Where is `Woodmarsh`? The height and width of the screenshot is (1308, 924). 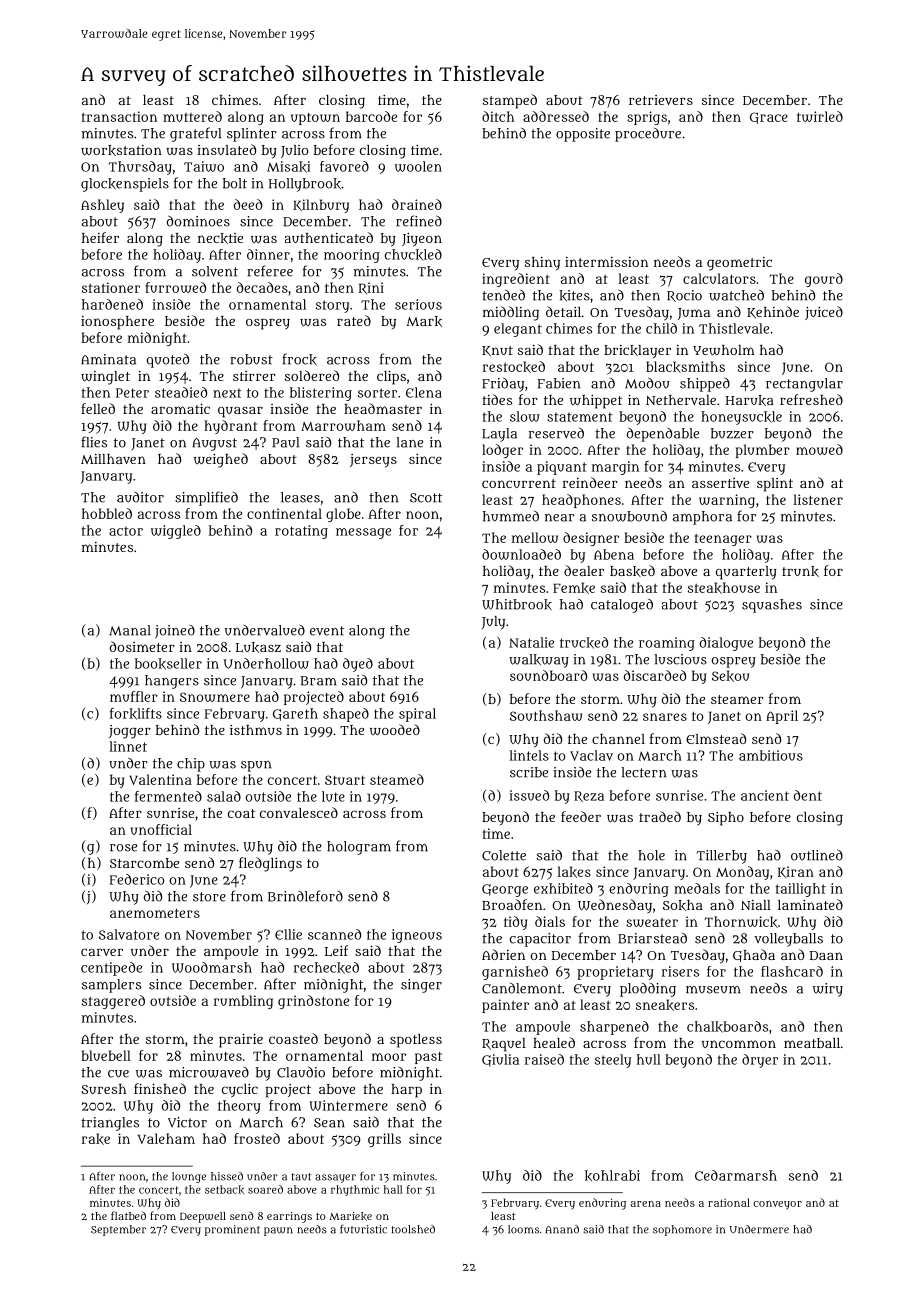 Woodmarsh is located at coordinates (212, 967).
